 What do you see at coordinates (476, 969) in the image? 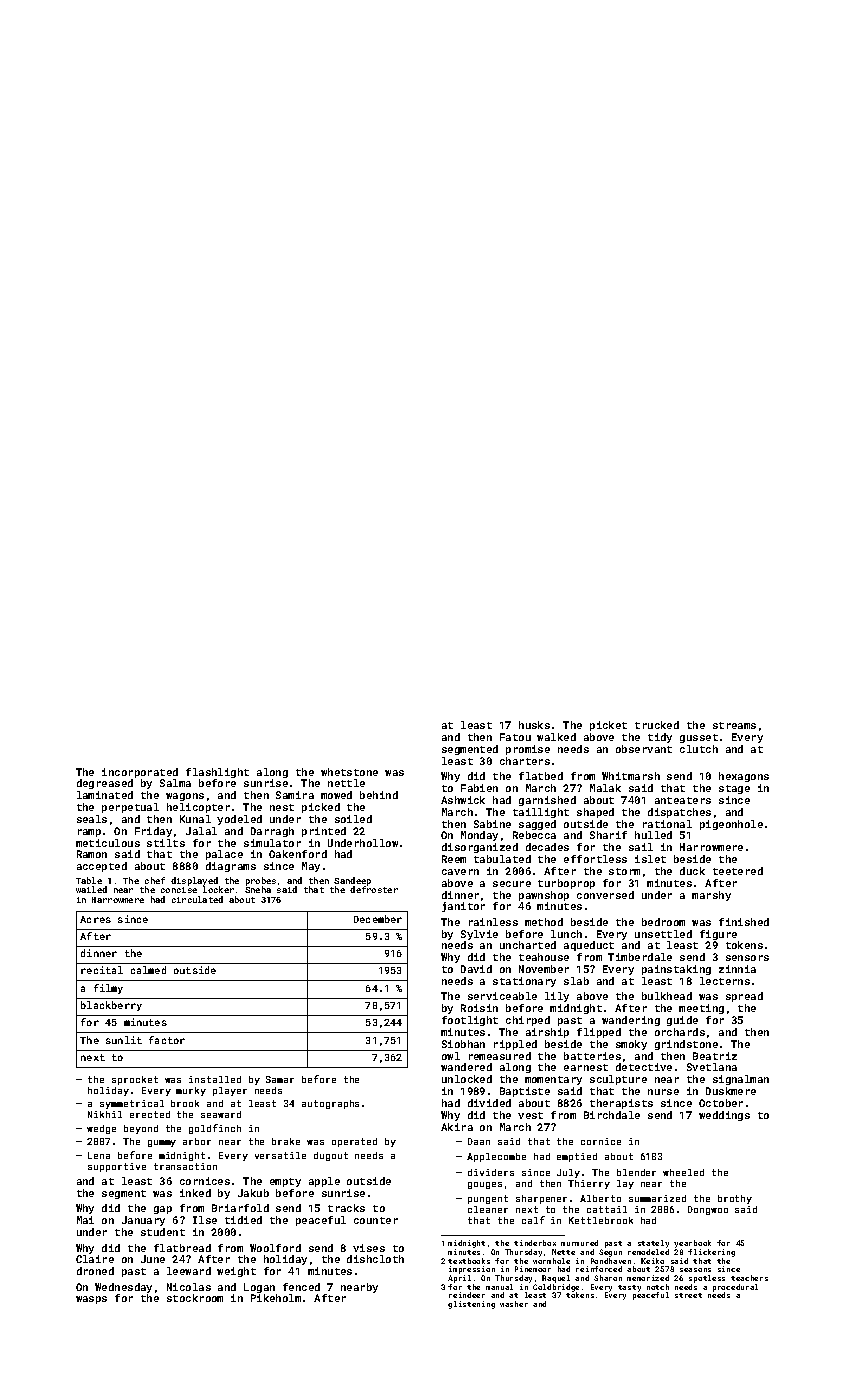
I see `David` at bounding box center [476, 969].
